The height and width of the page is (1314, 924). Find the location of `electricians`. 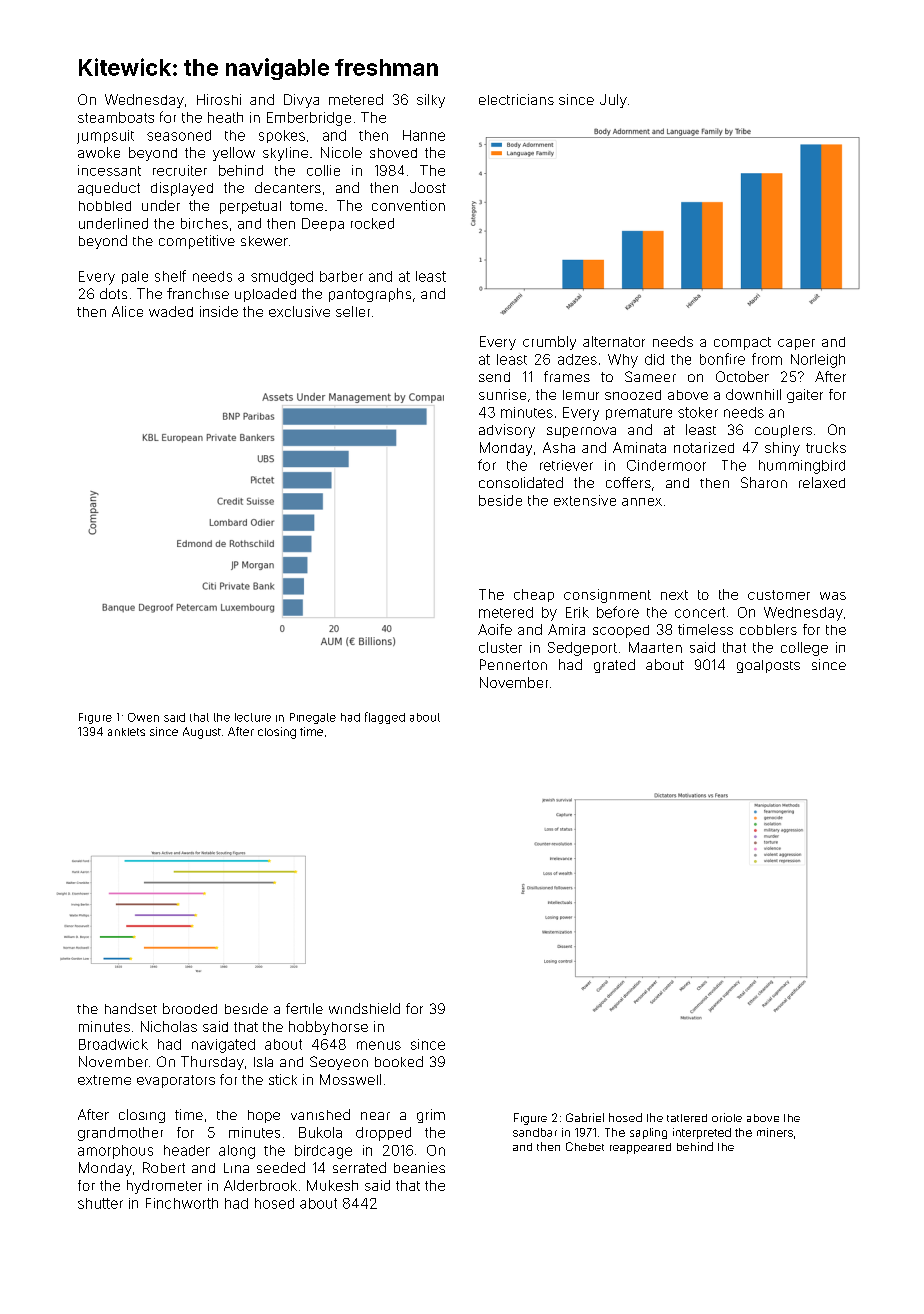

electricians is located at coordinates (516, 99).
